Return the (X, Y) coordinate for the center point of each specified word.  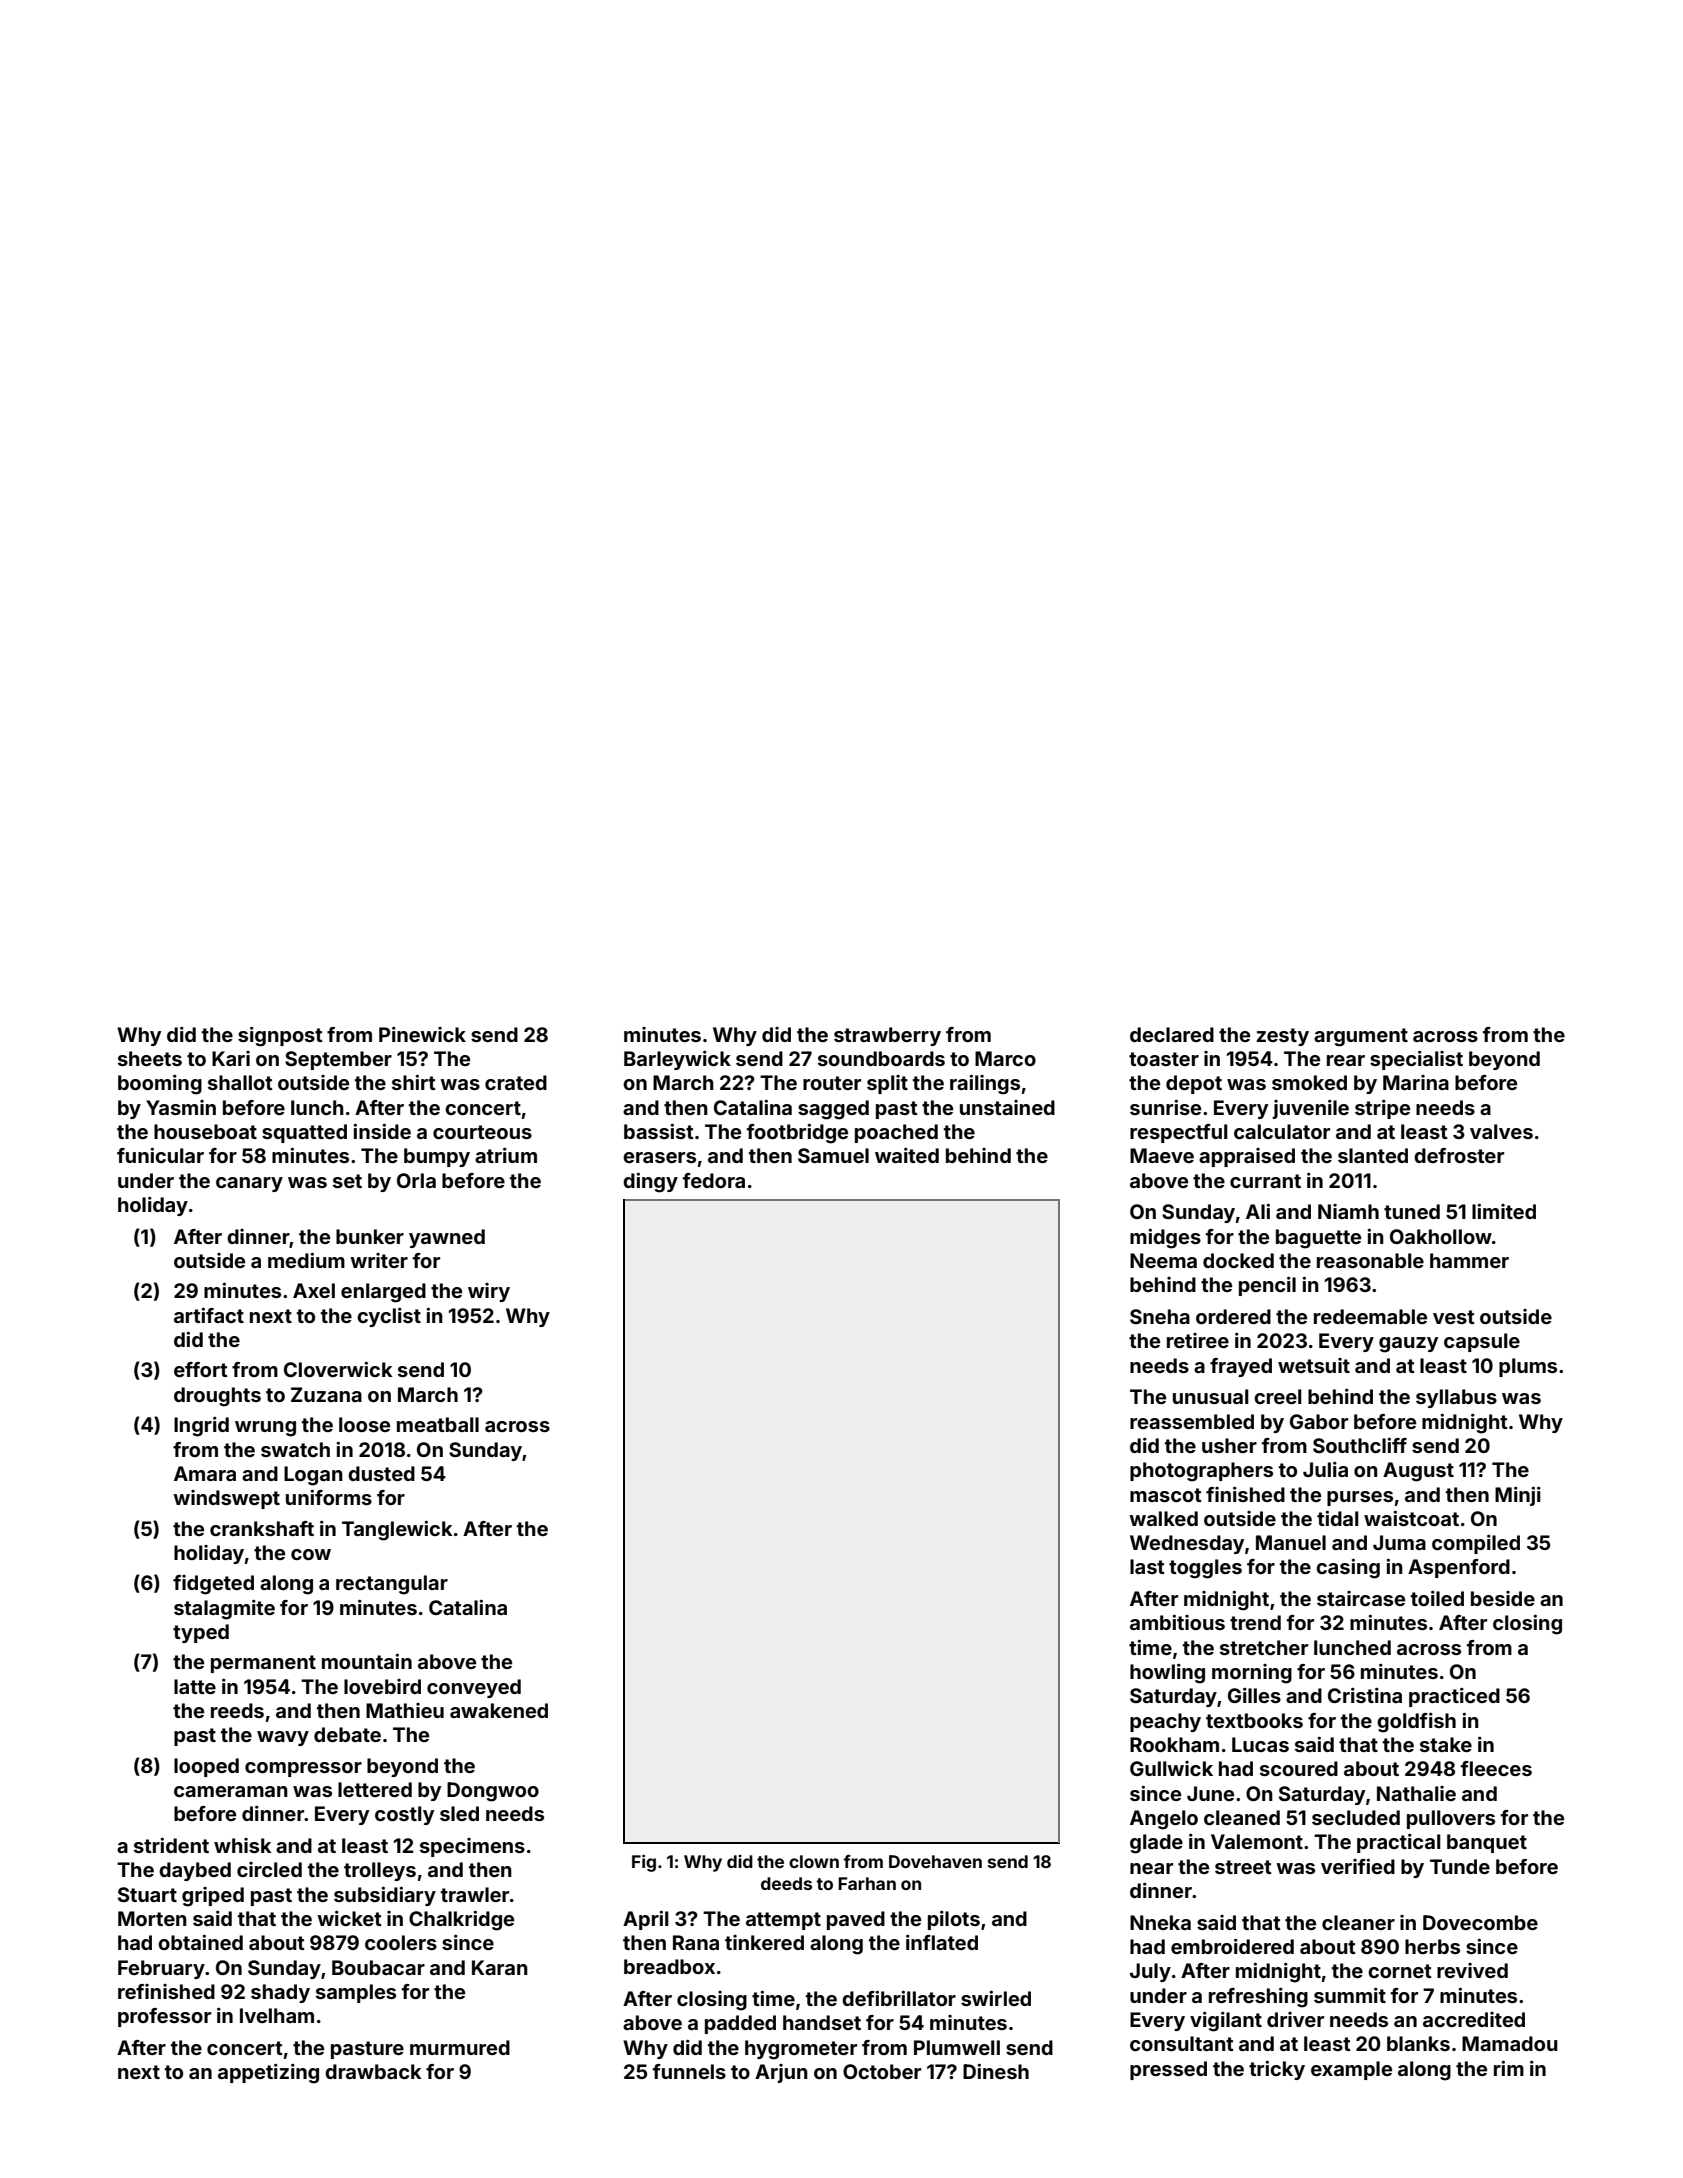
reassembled (1192, 1421)
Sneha (1160, 1316)
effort (201, 1369)
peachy (1165, 1722)
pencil (1267, 1286)
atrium (506, 1155)
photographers (1201, 1472)
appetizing (268, 2074)
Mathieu (405, 1710)
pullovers (1451, 1819)
